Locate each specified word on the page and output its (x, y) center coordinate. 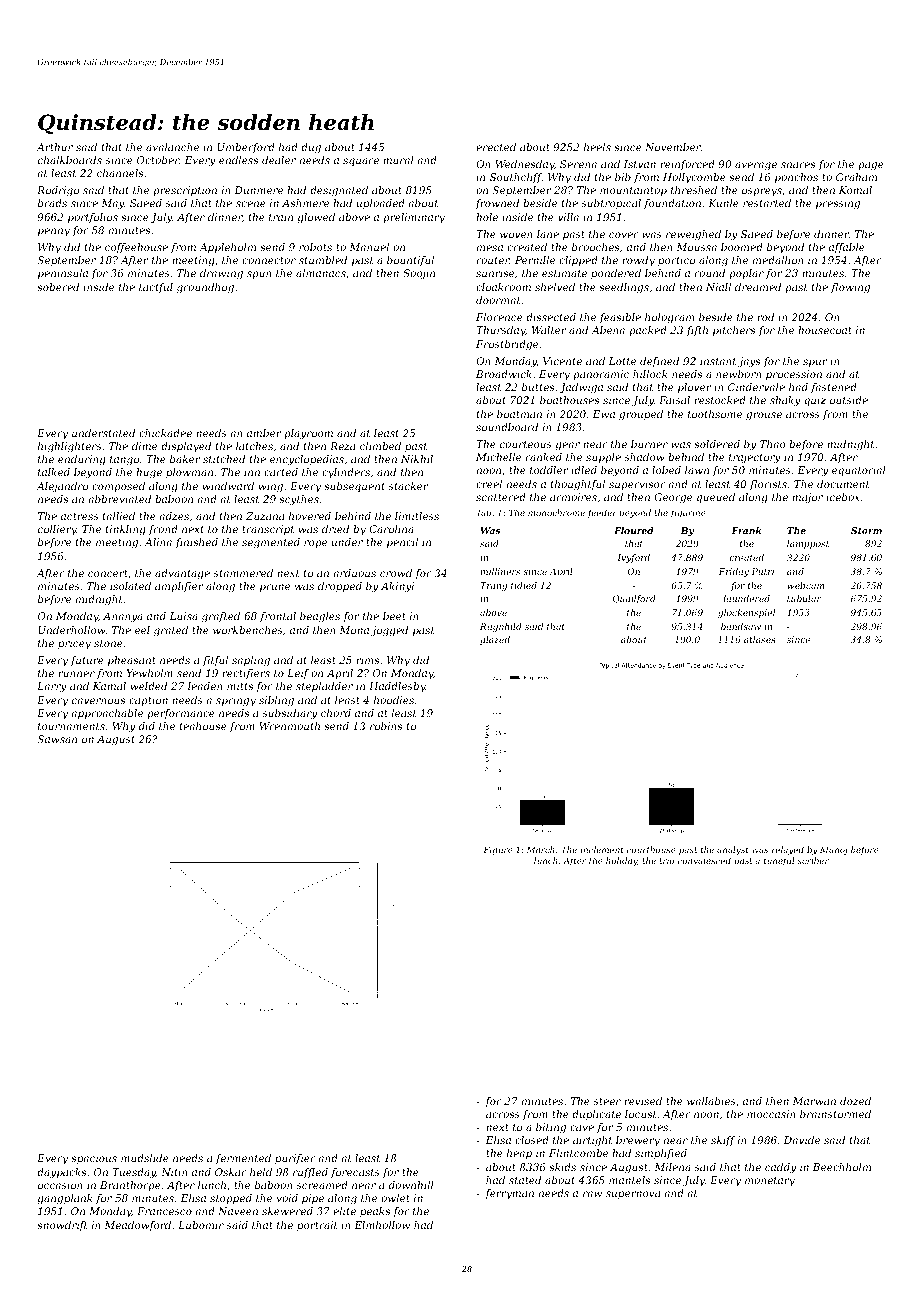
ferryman (509, 1194)
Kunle (723, 203)
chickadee (165, 433)
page (871, 166)
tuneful (779, 861)
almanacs (321, 273)
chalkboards (70, 160)
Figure (498, 850)
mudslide (145, 1158)
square (361, 162)
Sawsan (57, 739)
